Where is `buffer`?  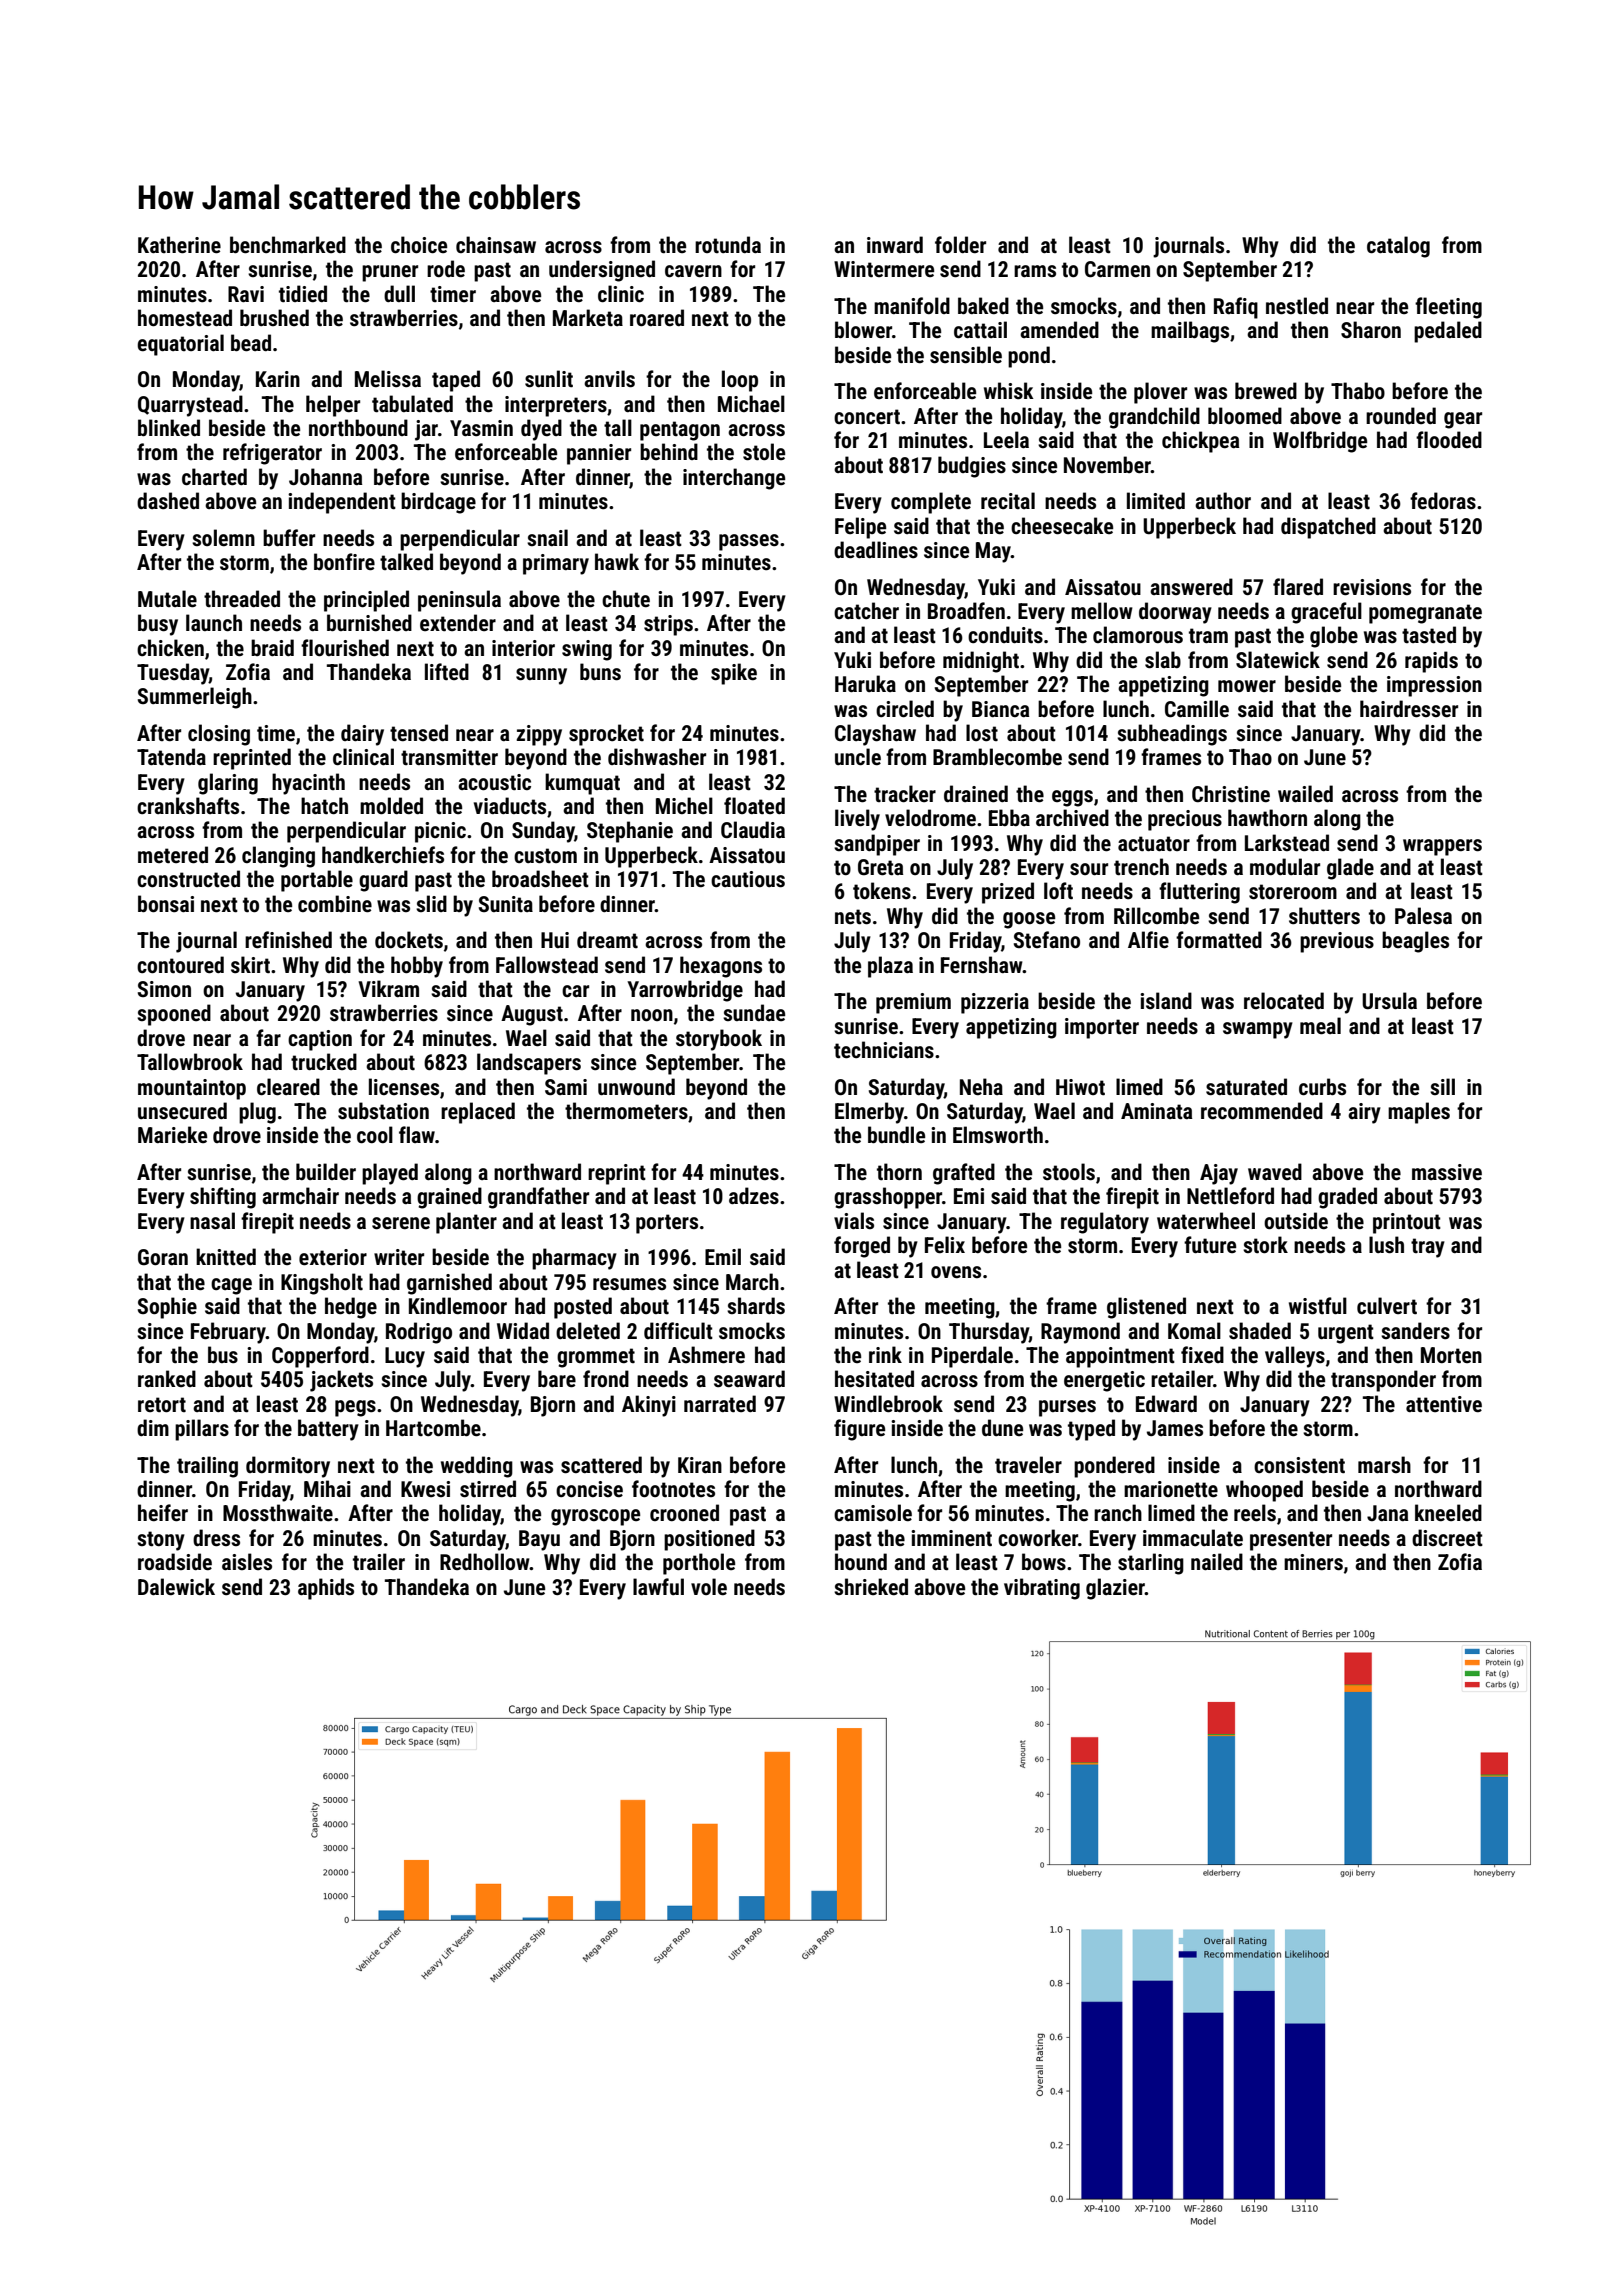
buffer is located at coordinates (289, 537).
